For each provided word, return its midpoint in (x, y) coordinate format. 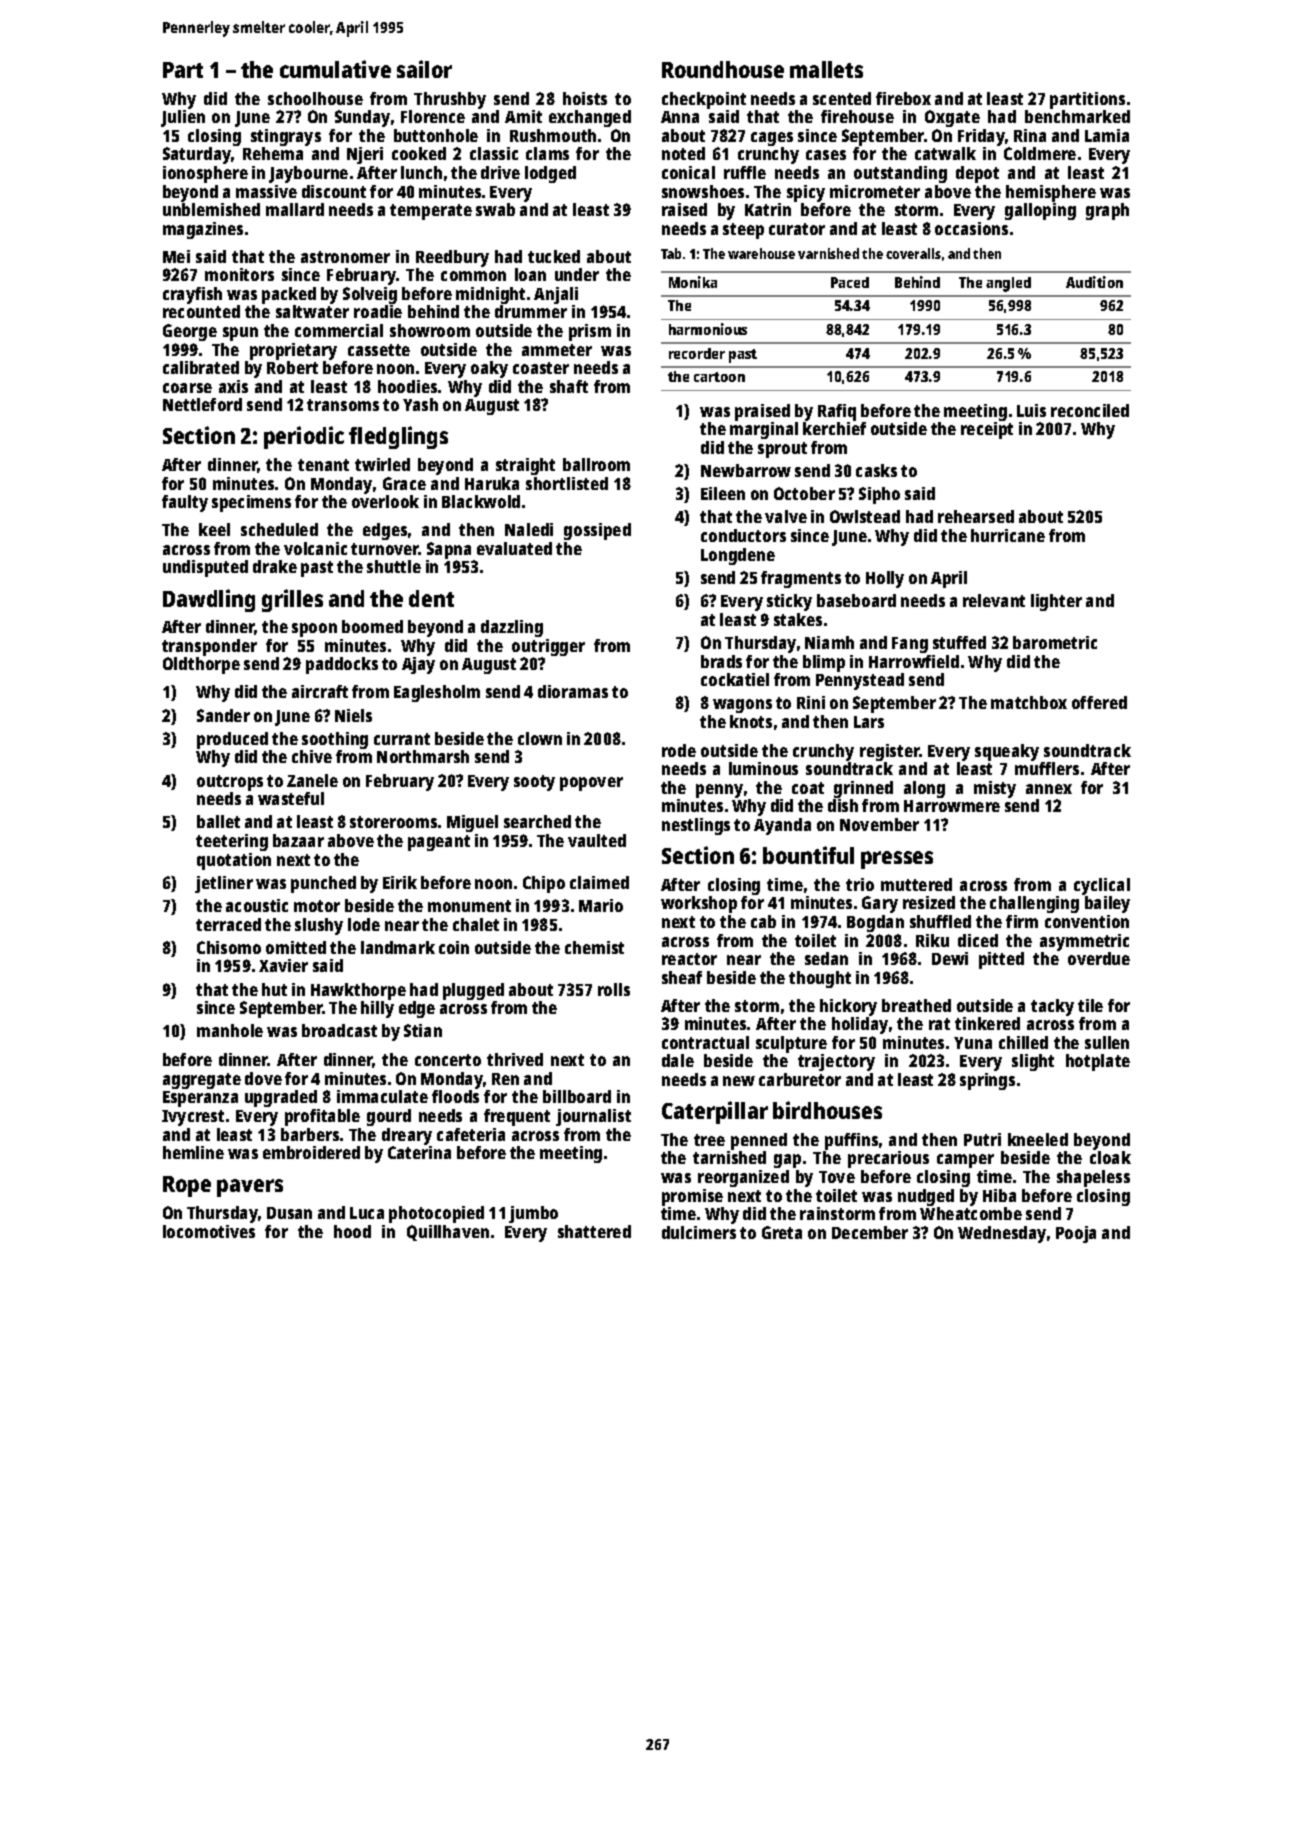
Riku (932, 940)
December (870, 1232)
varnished (828, 253)
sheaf (682, 977)
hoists (585, 98)
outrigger (548, 647)
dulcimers (699, 1232)
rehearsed (976, 516)
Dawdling (209, 600)
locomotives (209, 1231)
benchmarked (1077, 116)
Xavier (283, 965)
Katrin (768, 209)
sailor (424, 69)
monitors (239, 274)
